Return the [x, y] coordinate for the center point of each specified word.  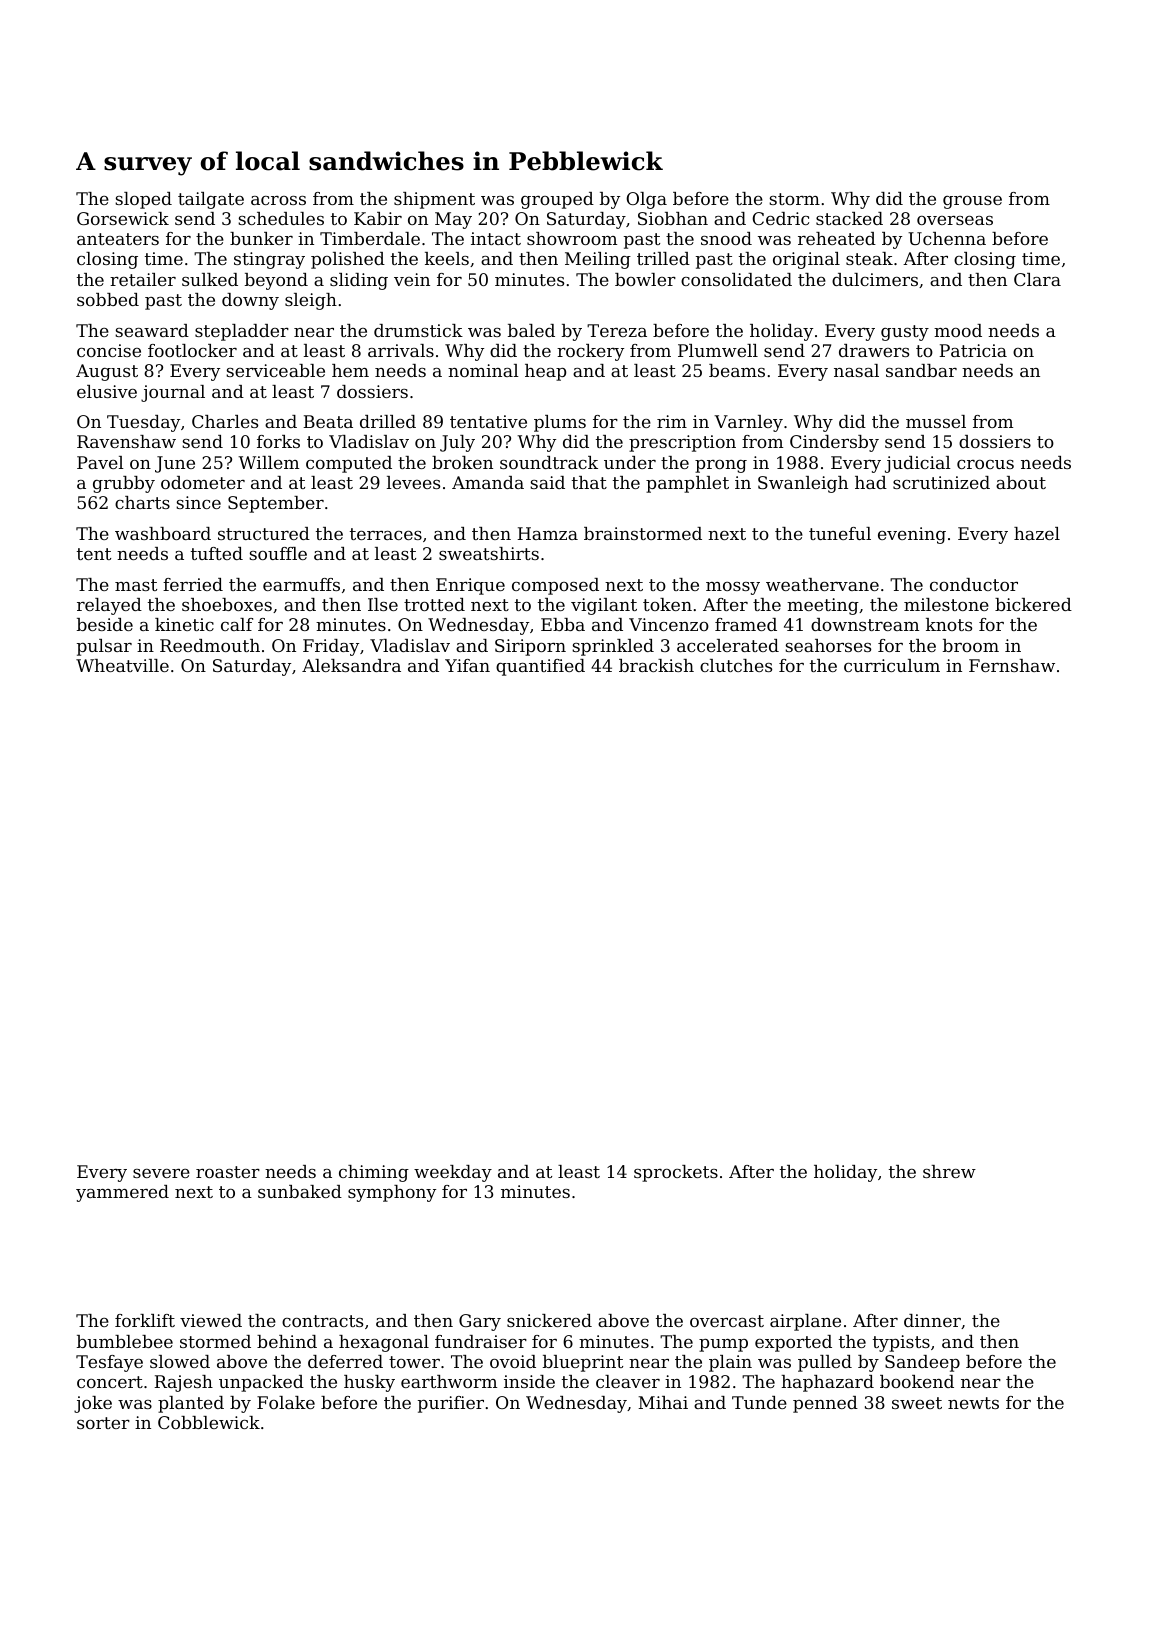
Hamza [547, 533]
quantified [540, 667]
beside [105, 624]
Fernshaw [1012, 665]
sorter [103, 1423]
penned [825, 1404]
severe [161, 1173]
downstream [865, 624]
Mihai [663, 1402]
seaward [152, 330]
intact [496, 238]
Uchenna [947, 238]
